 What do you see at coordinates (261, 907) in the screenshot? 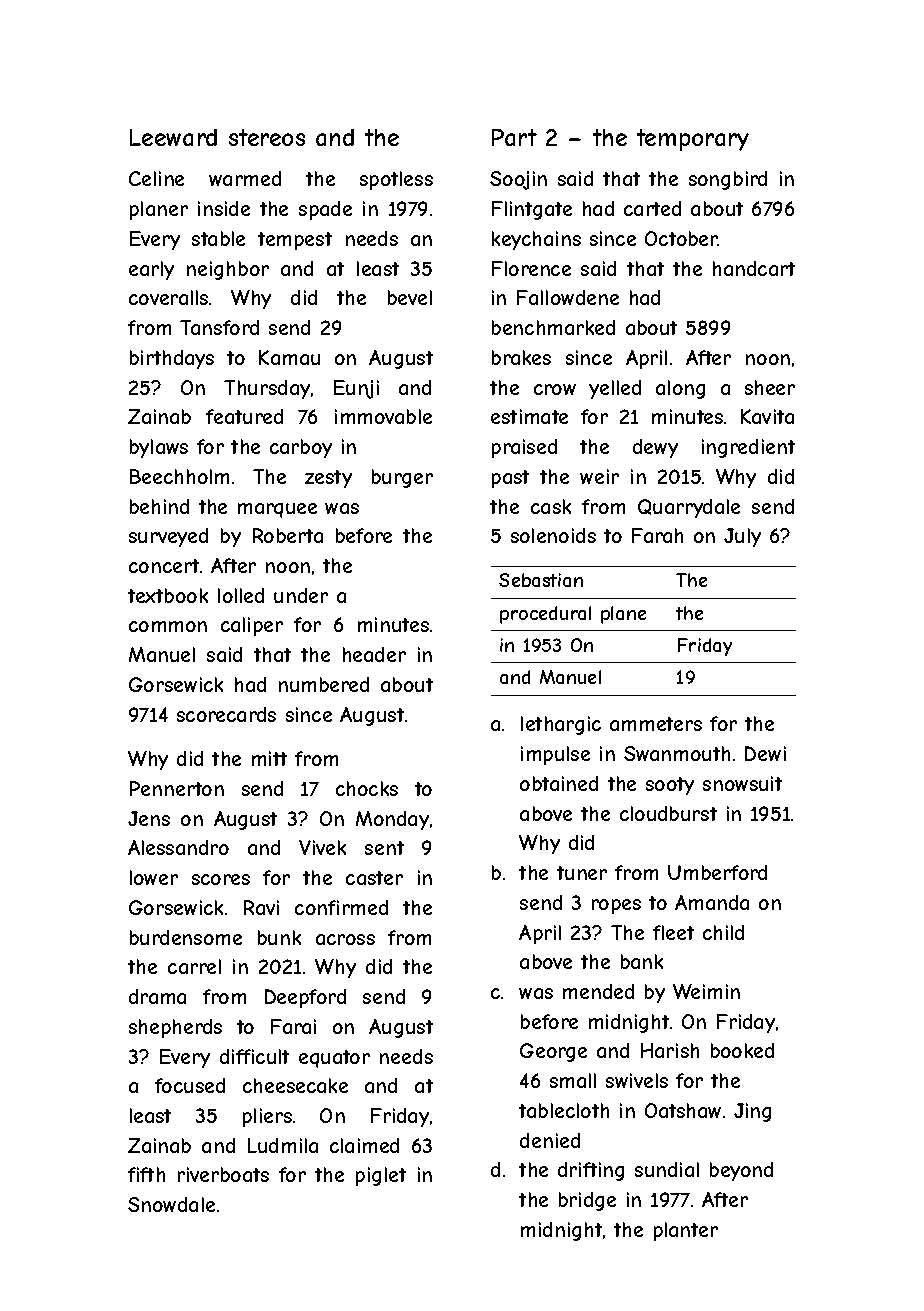
I see `Ravi` at bounding box center [261, 907].
